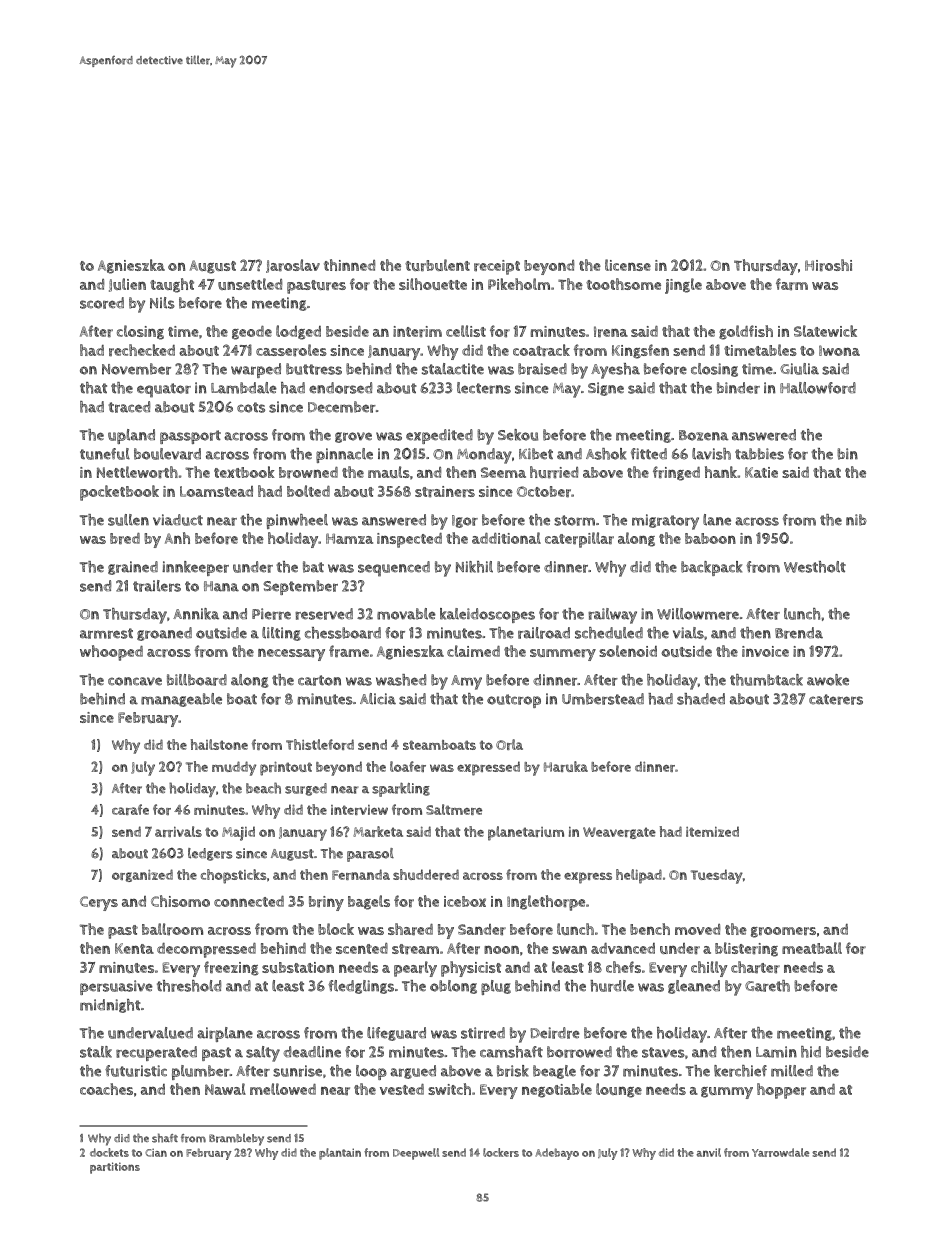 This image has width=952, height=1233. I want to click on mauls, so click(389, 472).
